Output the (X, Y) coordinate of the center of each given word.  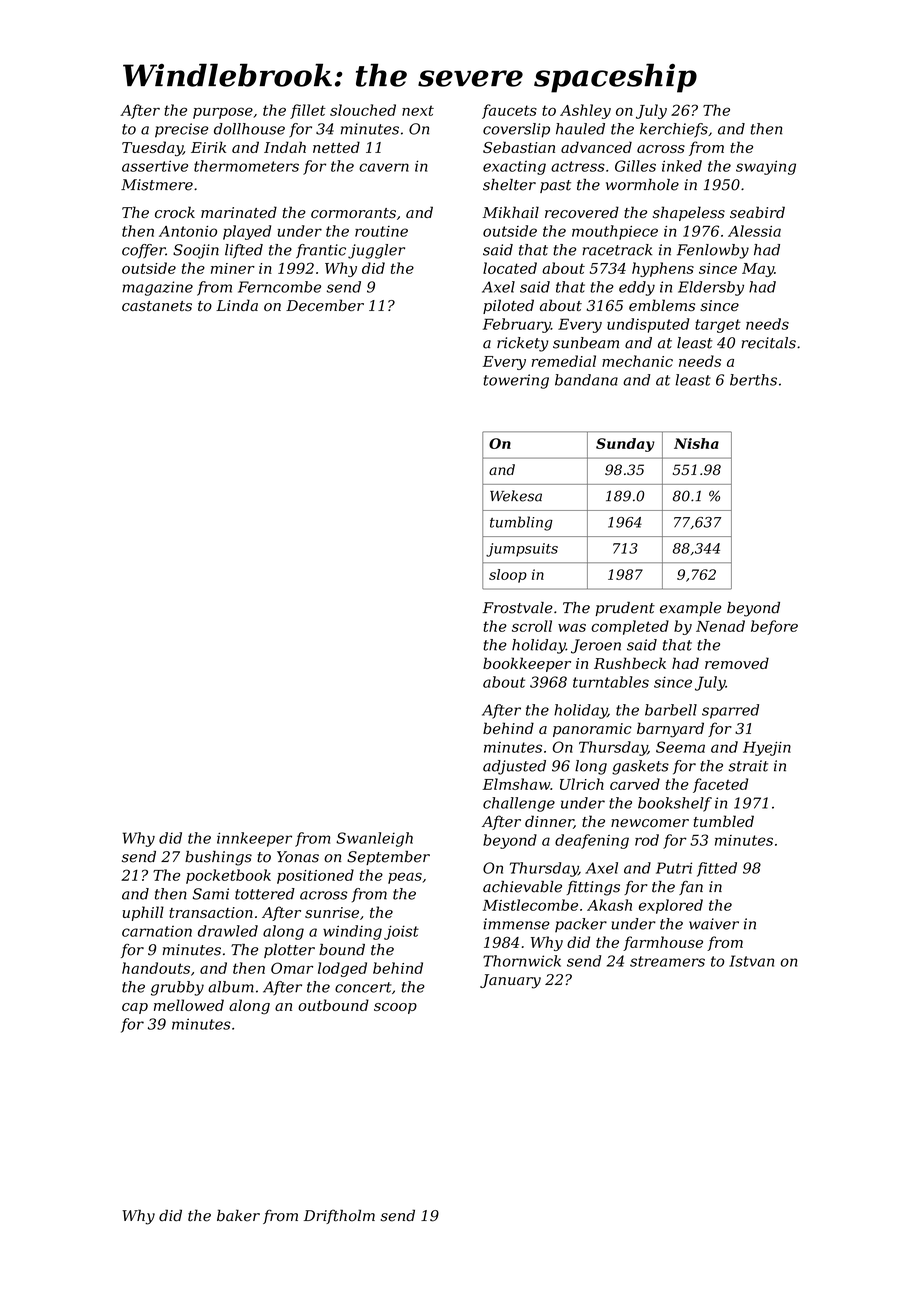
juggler (376, 251)
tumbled (723, 821)
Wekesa (516, 496)
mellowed (189, 1005)
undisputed (648, 325)
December (325, 305)
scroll (532, 626)
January (510, 981)
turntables (611, 682)
